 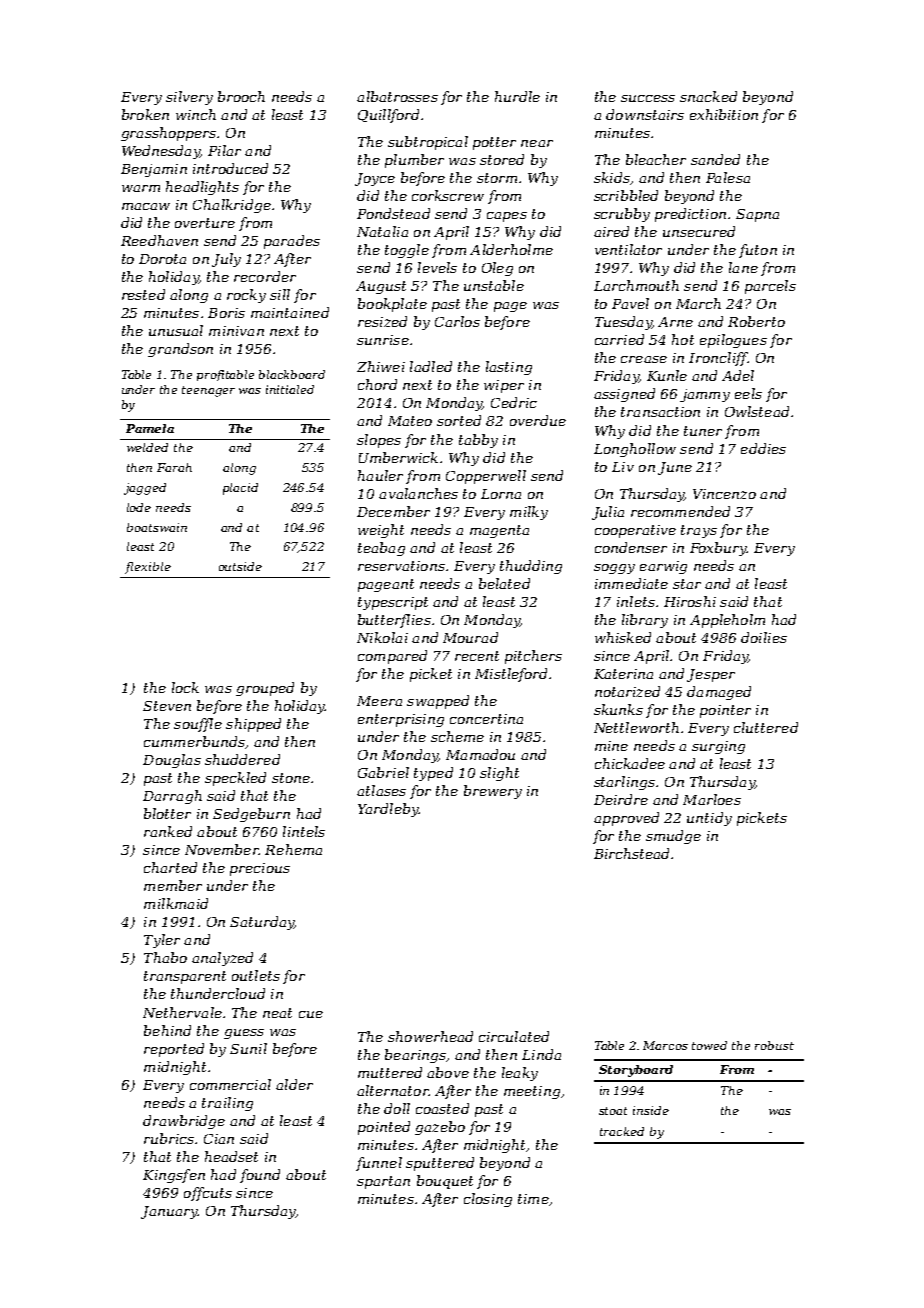 I want to click on spartan, so click(x=383, y=1182).
